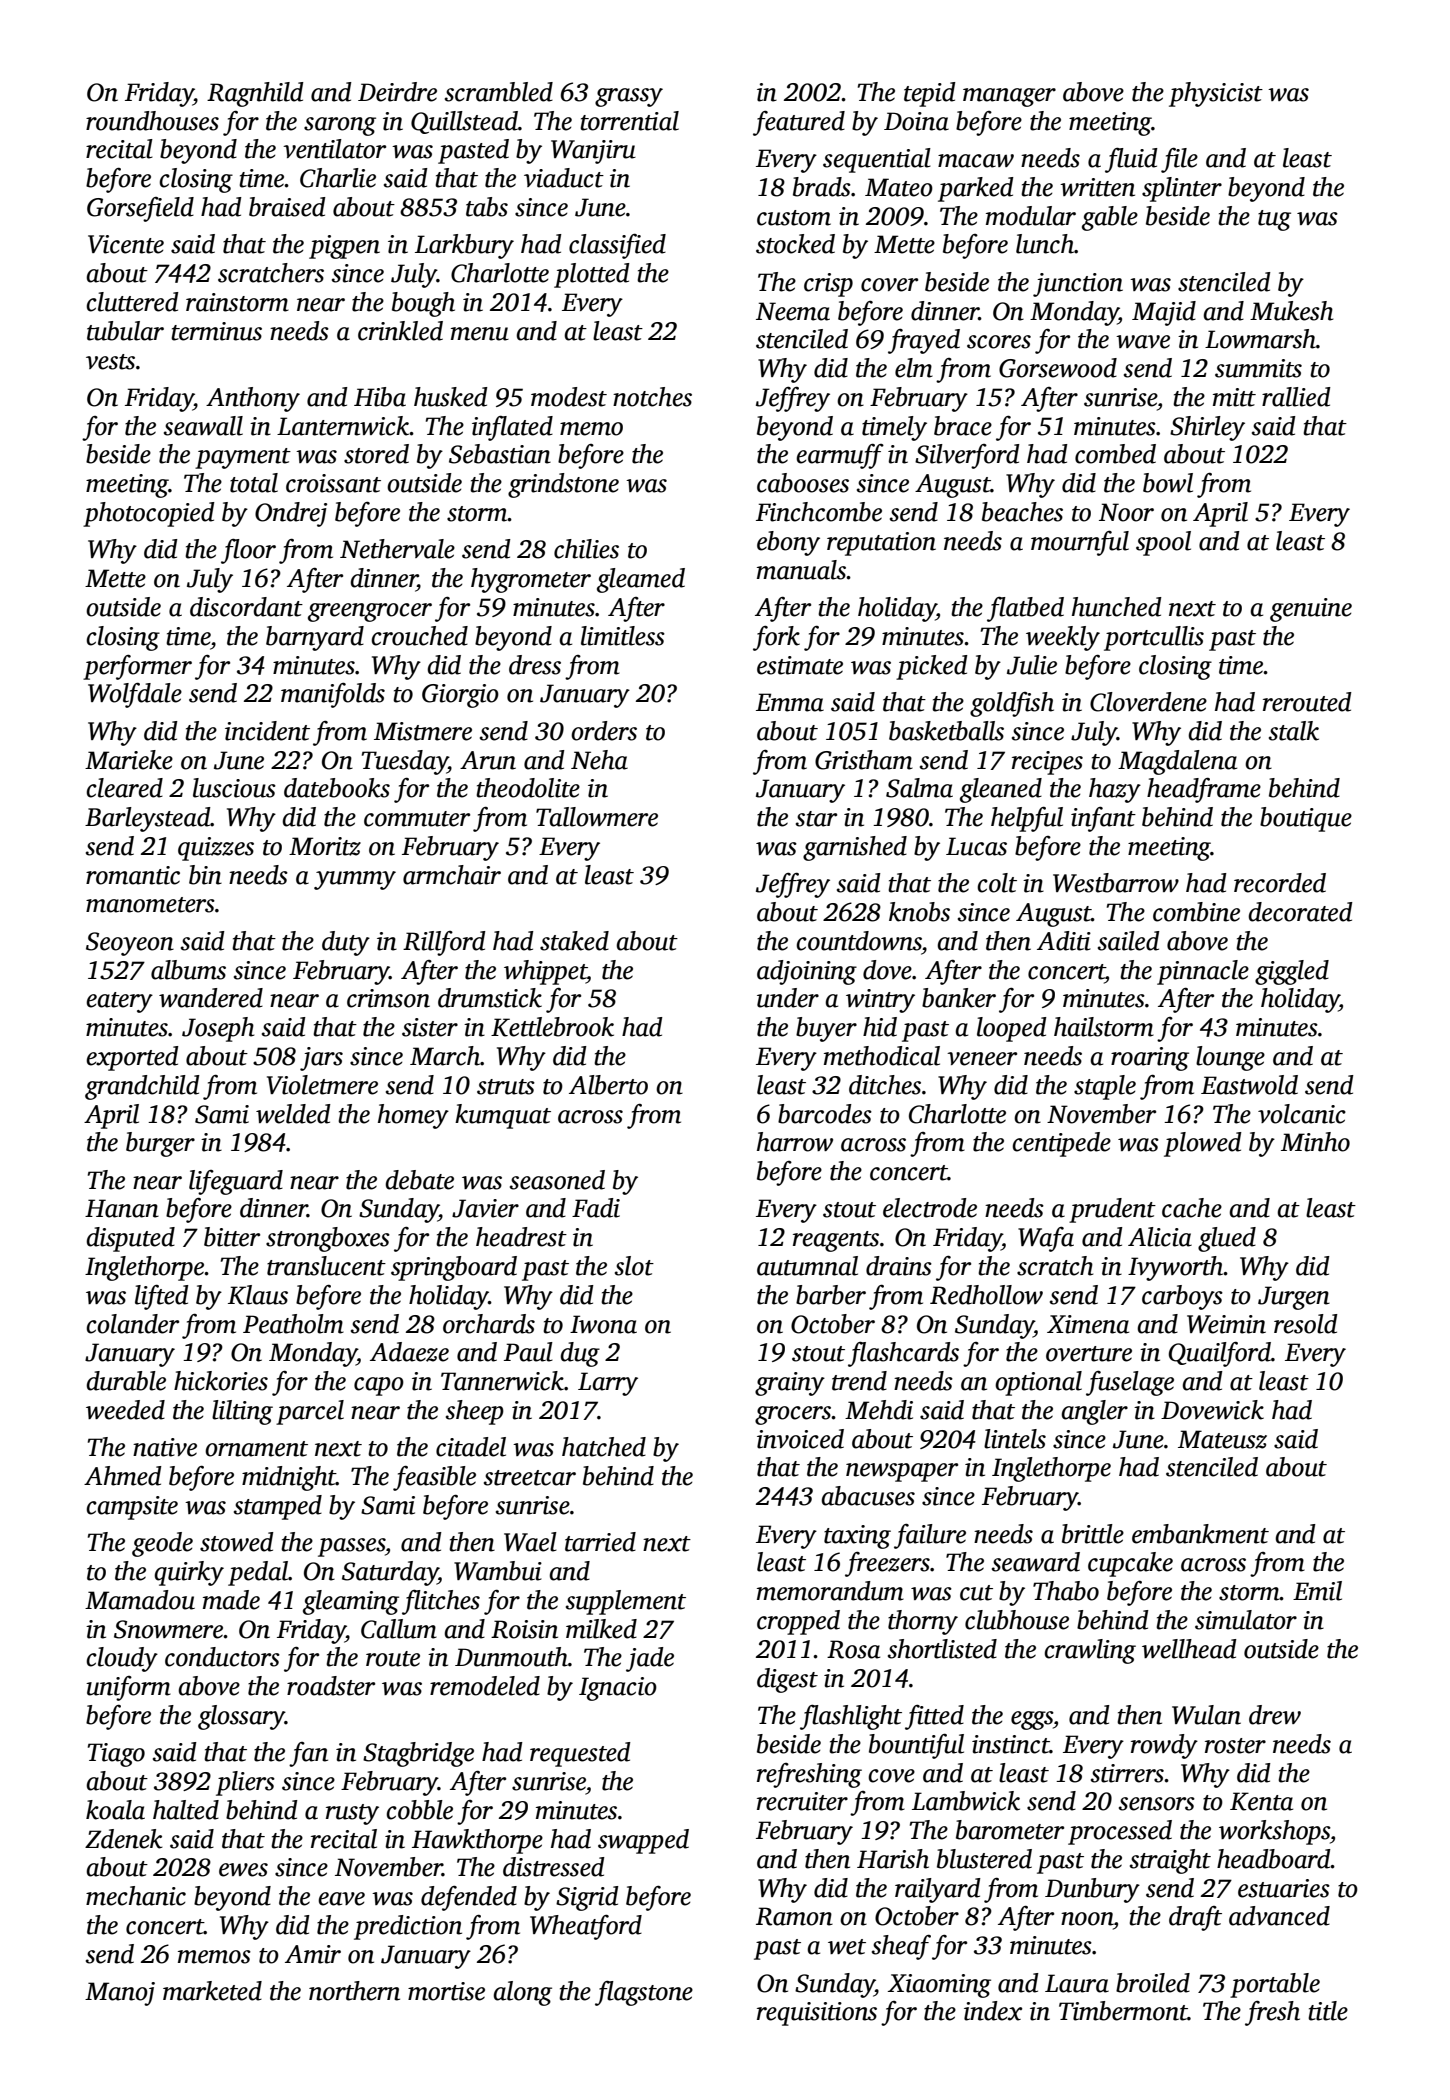 This image has width=1450, height=2100. Describe the element at coordinates (334, 149) in the image. I see `ventilator` at that location.
